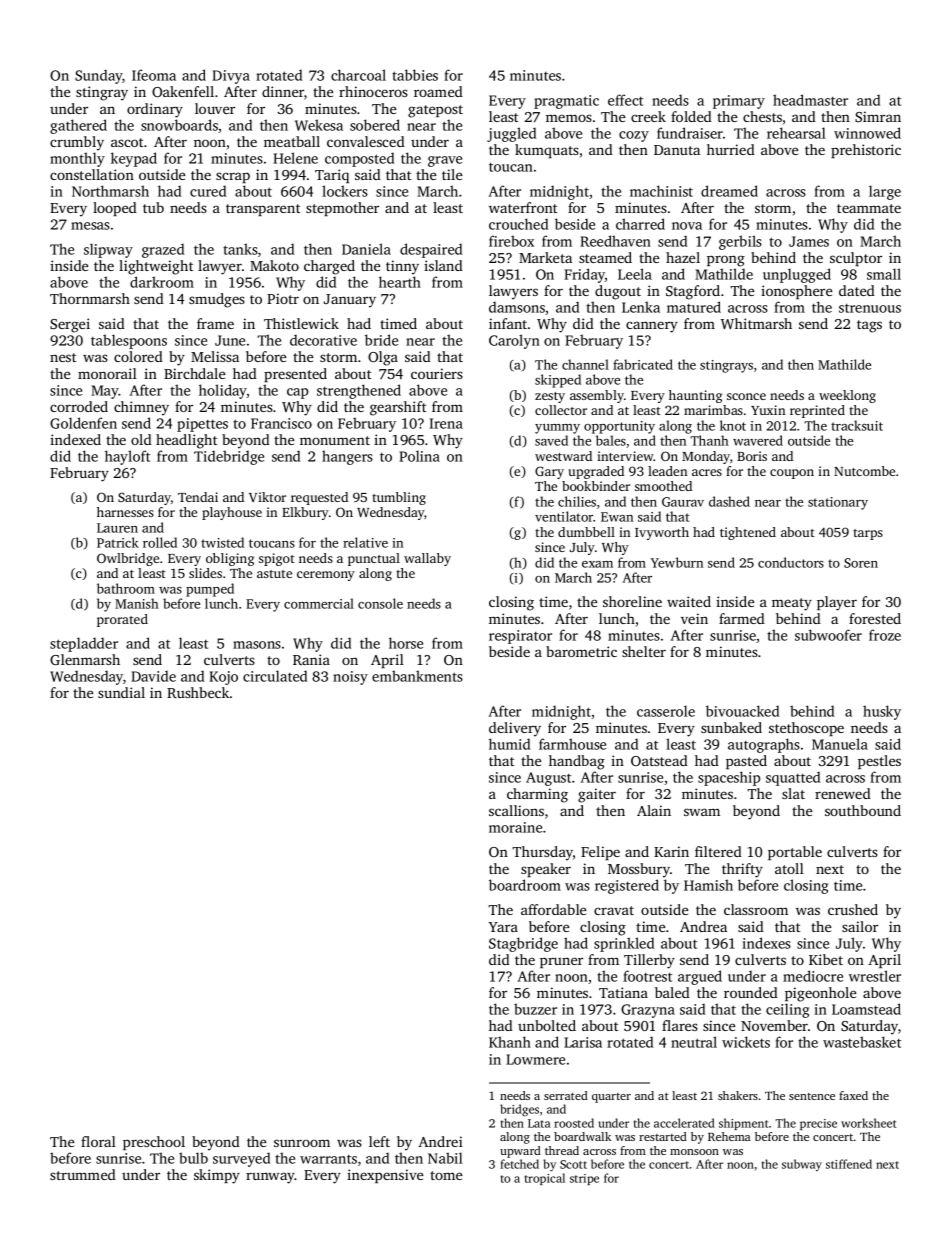 This screenshot has height=1233, width=952. I want to click on serrated, so click(566, 1095).
